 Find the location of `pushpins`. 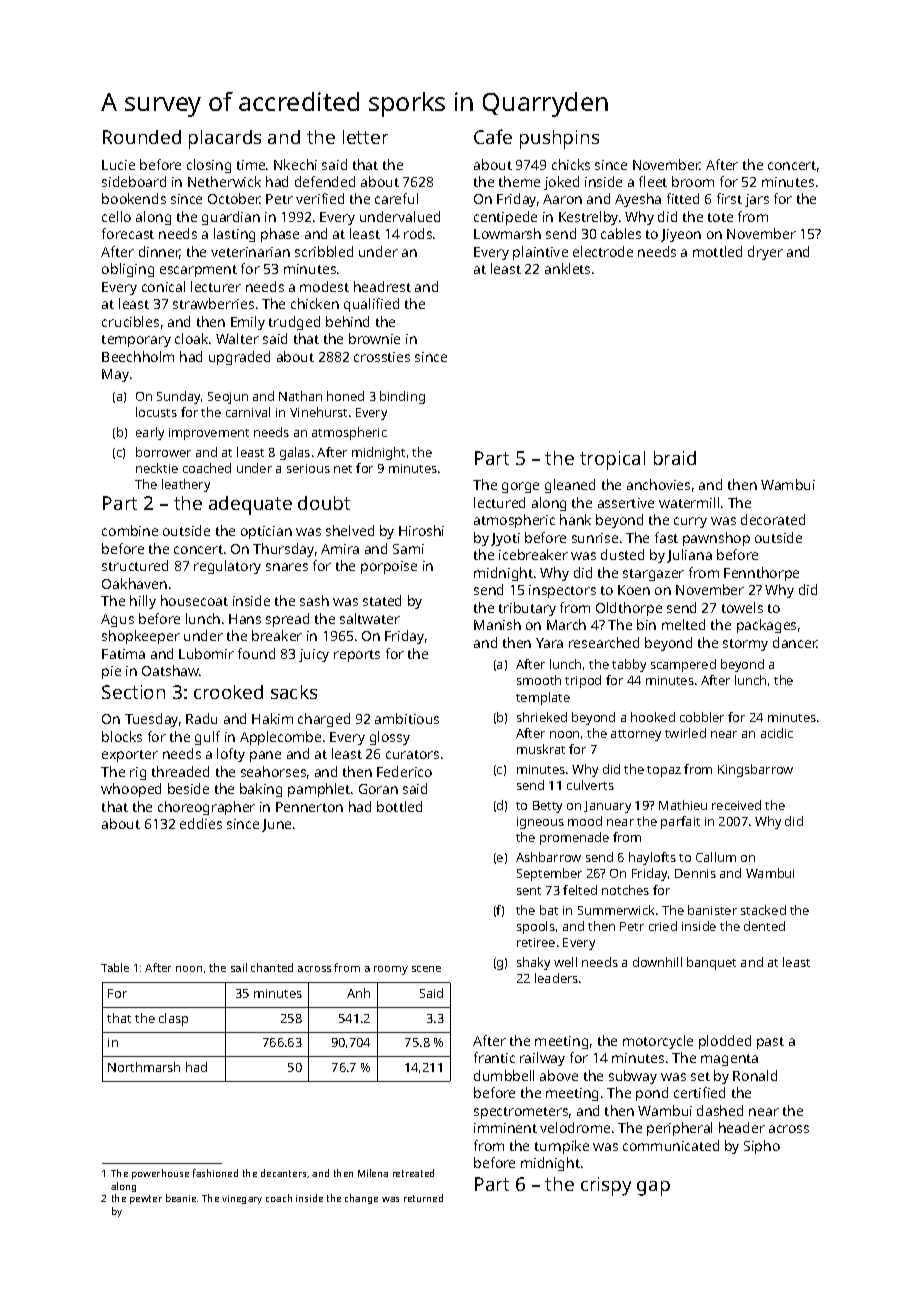

pushpins is located at coordinates (559, 139).
